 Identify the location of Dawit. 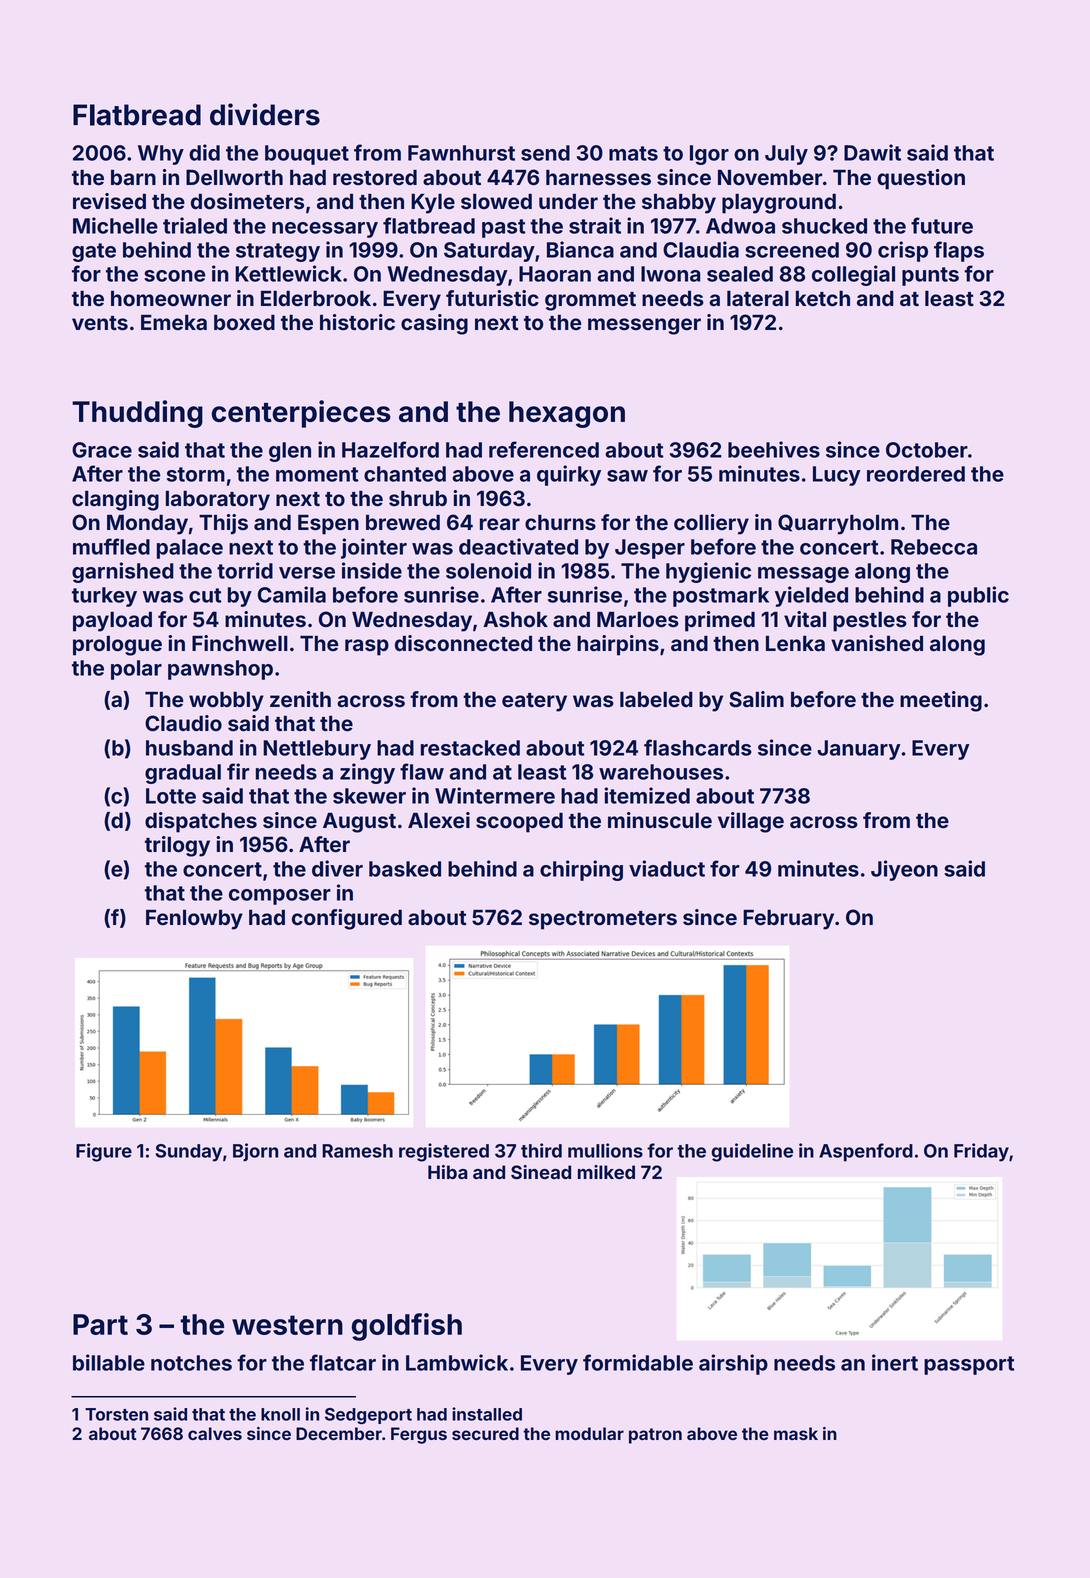
(872, 152).
